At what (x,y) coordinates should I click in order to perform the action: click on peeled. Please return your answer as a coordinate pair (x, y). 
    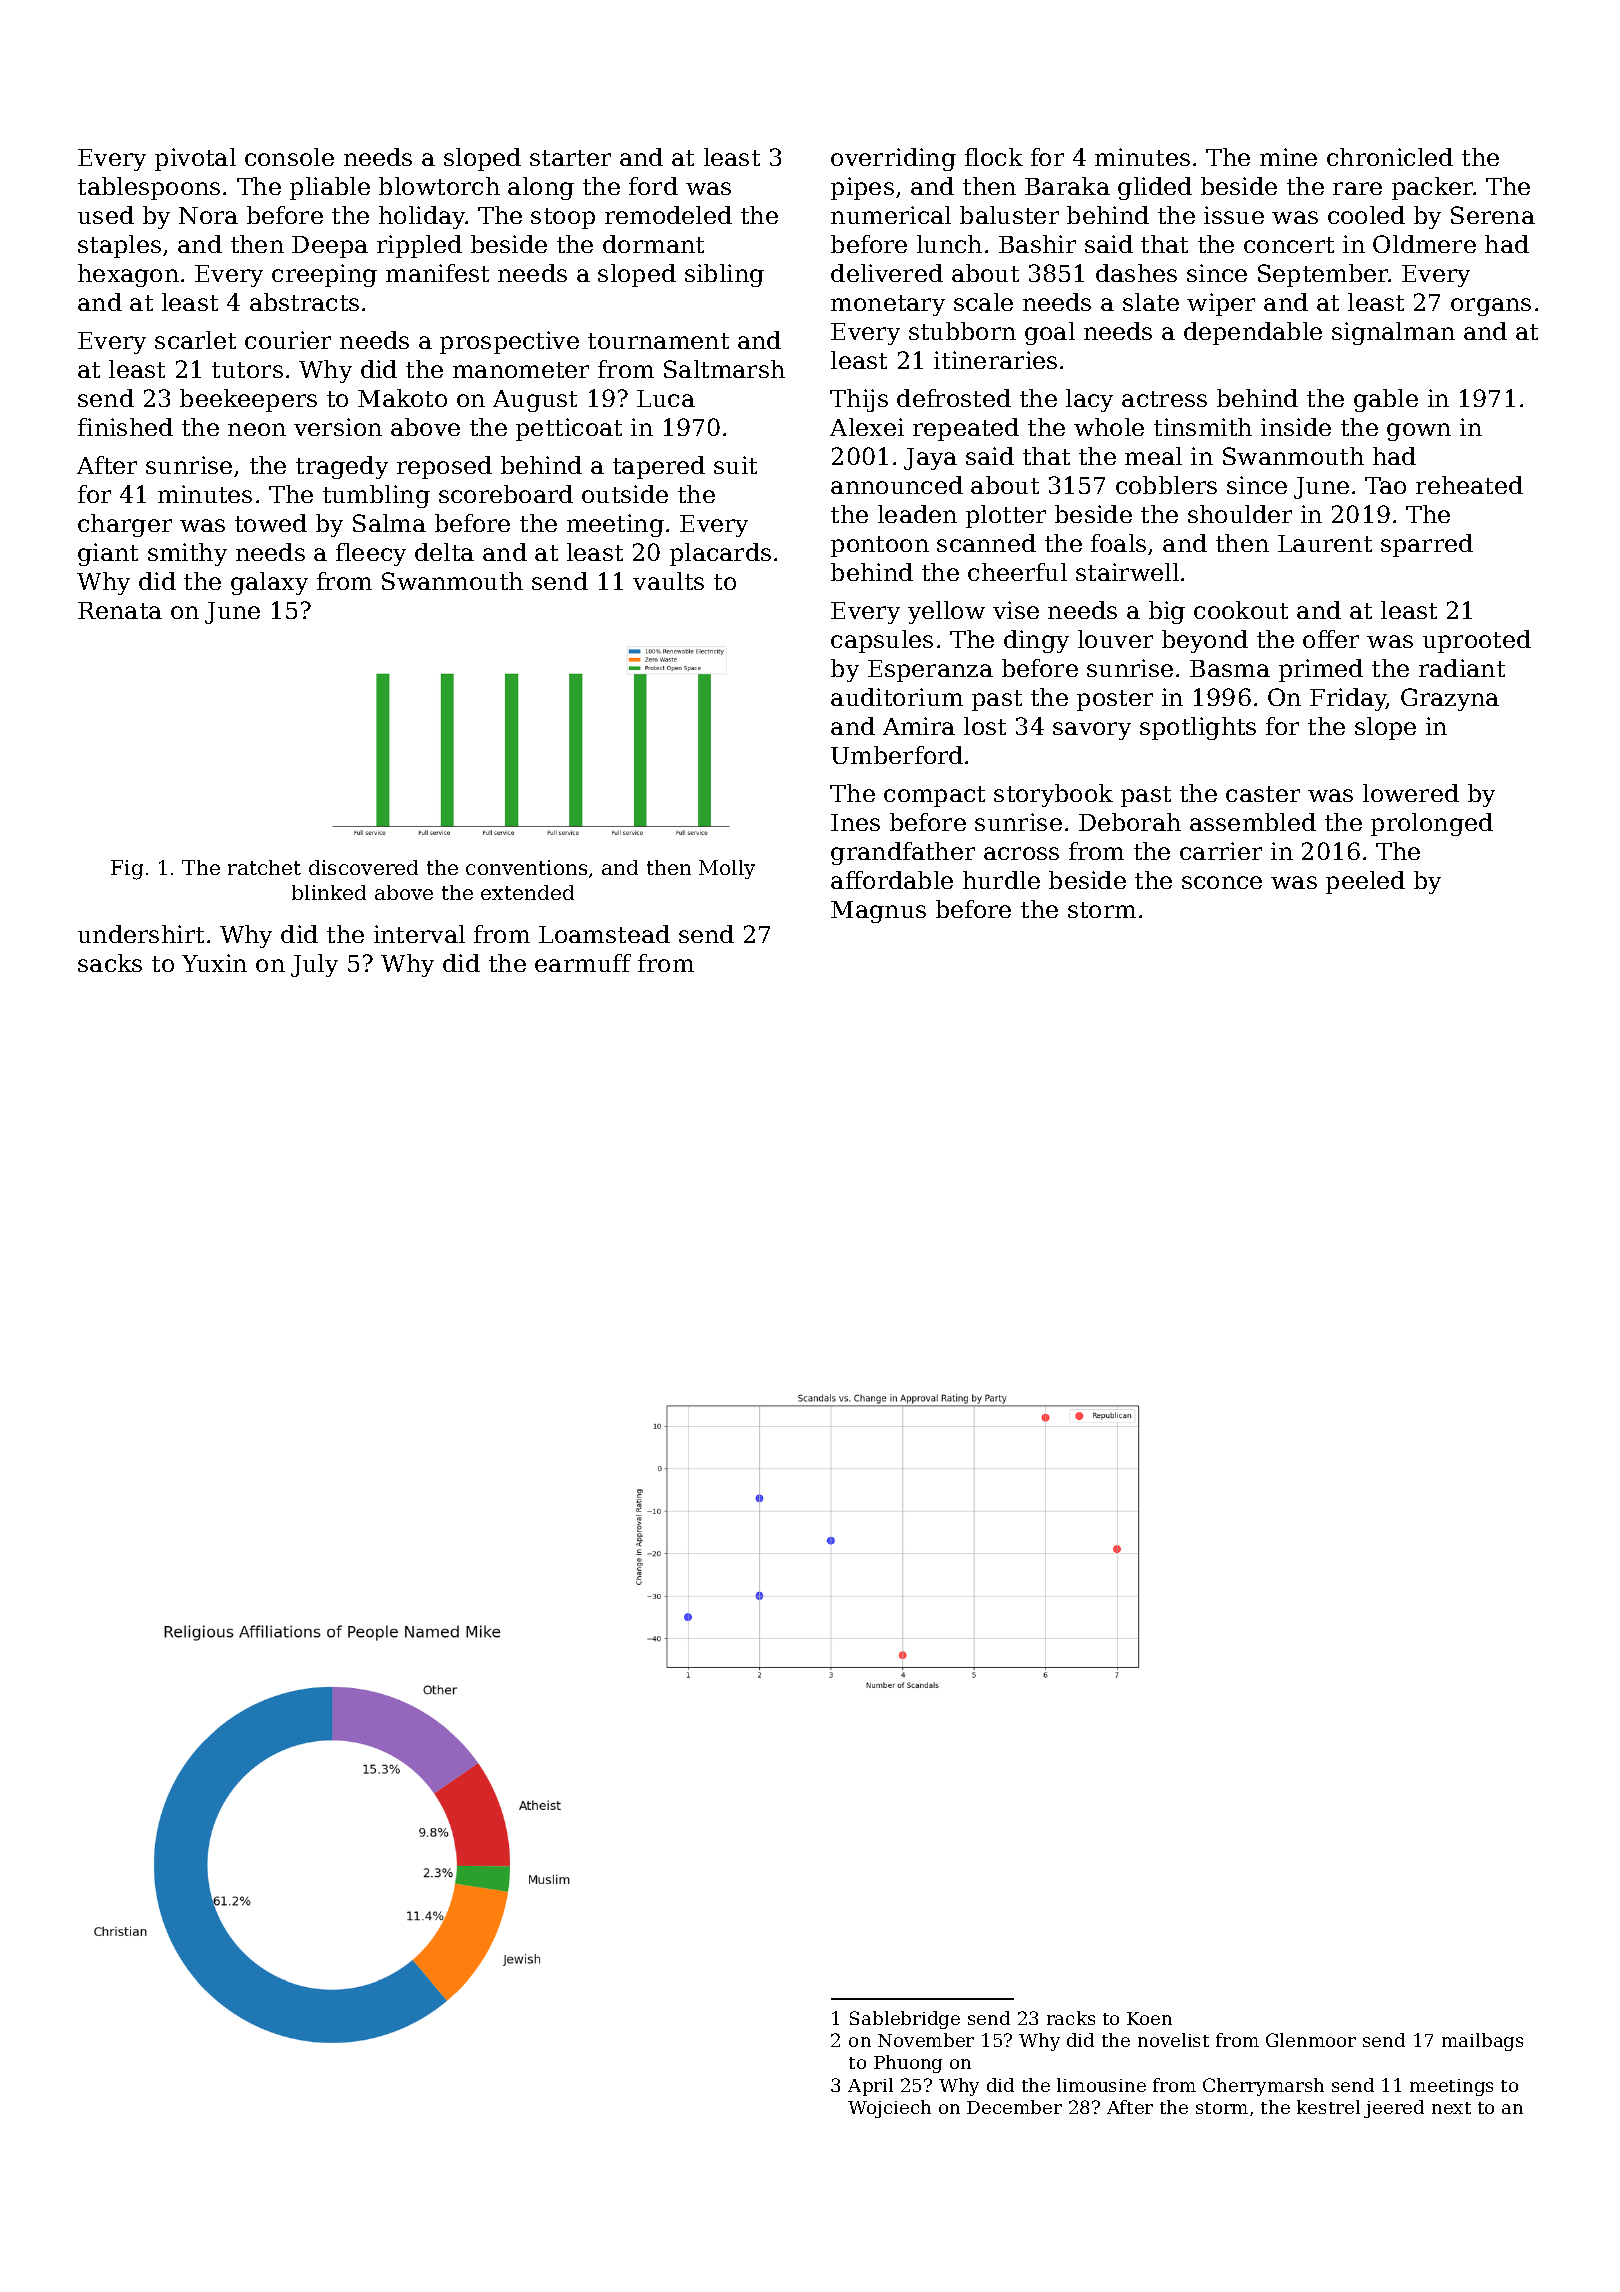
    Looking at the image, I should click on (1365, 882).
